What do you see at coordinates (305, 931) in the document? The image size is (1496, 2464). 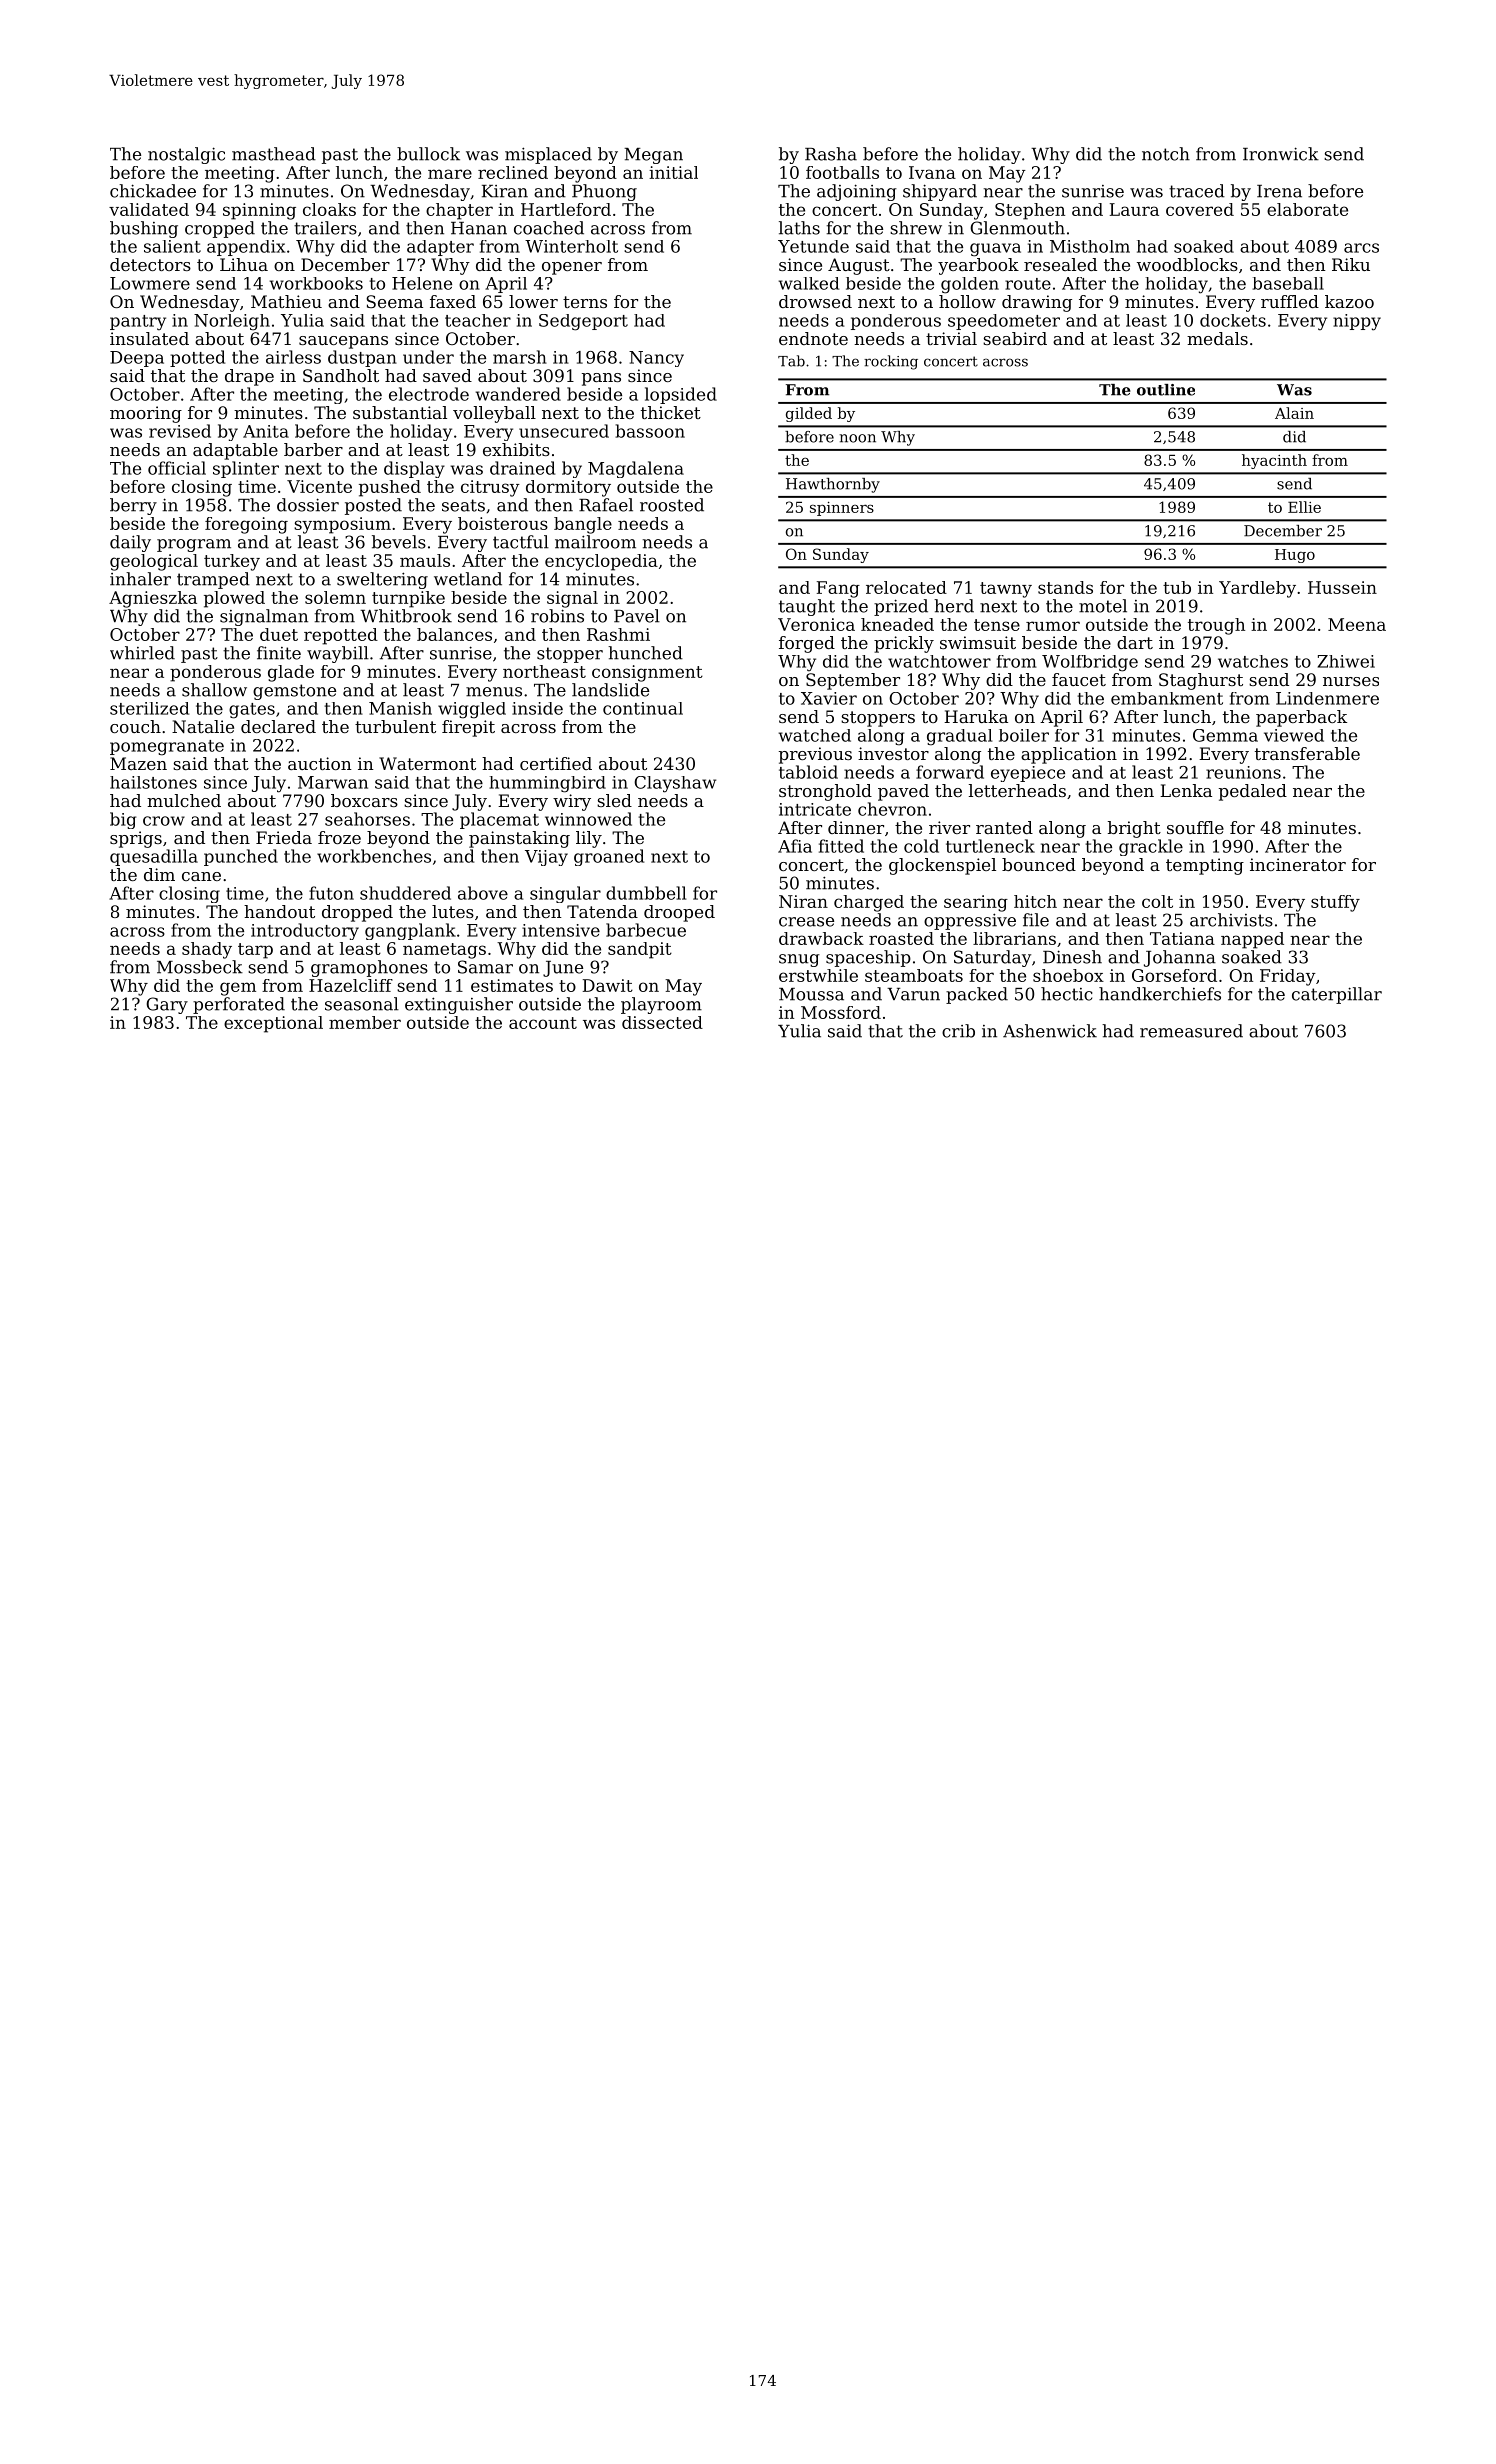 I see `introductory` at bounding box center [305, 931].
